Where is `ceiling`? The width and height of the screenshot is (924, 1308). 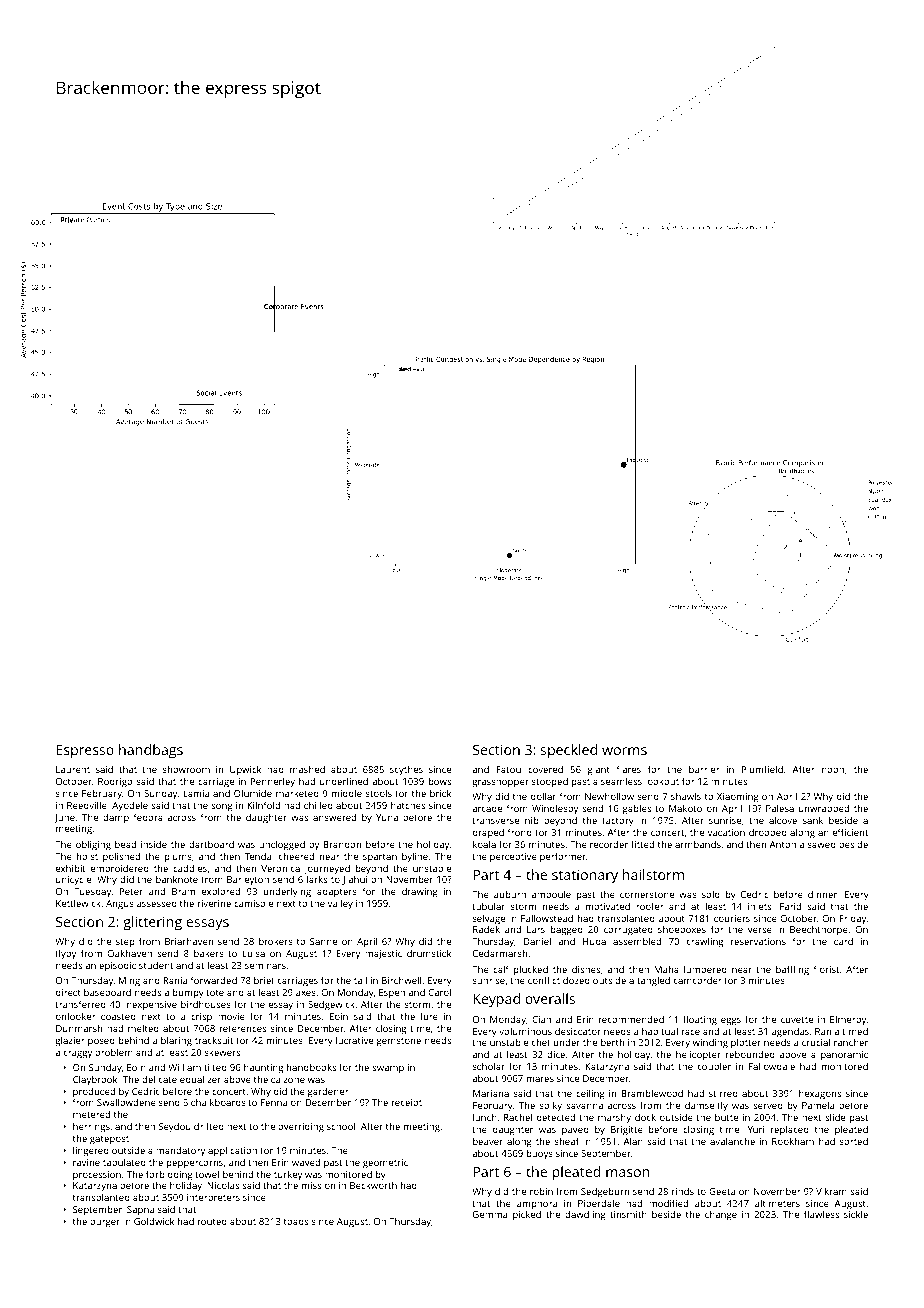
ceiling is located at coordinates (590, 1094).
